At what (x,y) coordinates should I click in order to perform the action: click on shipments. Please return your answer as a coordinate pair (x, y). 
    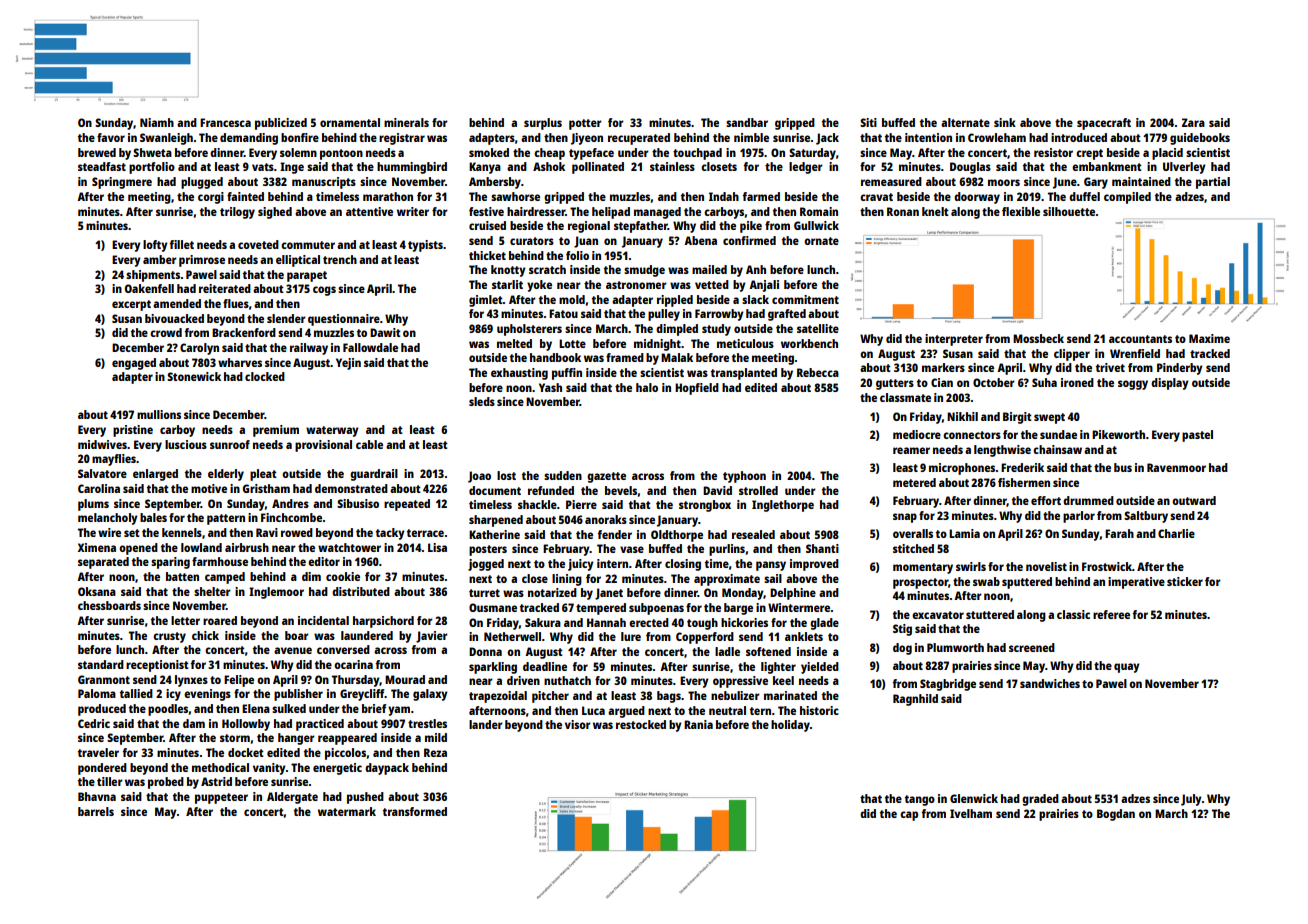
    Looking at the image, I should click on (153, 276).
